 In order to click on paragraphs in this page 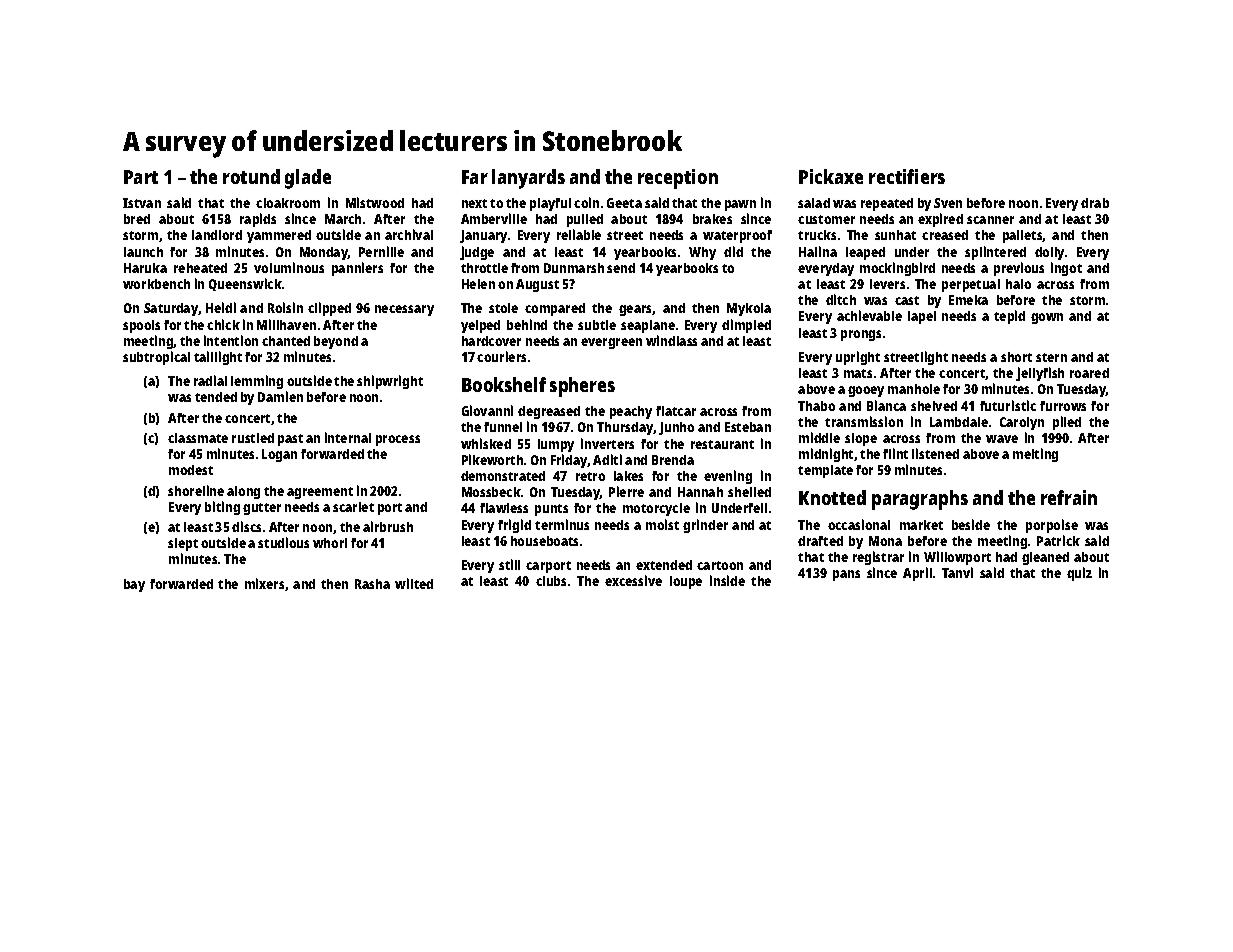, I will do `click(920, 500)`.
